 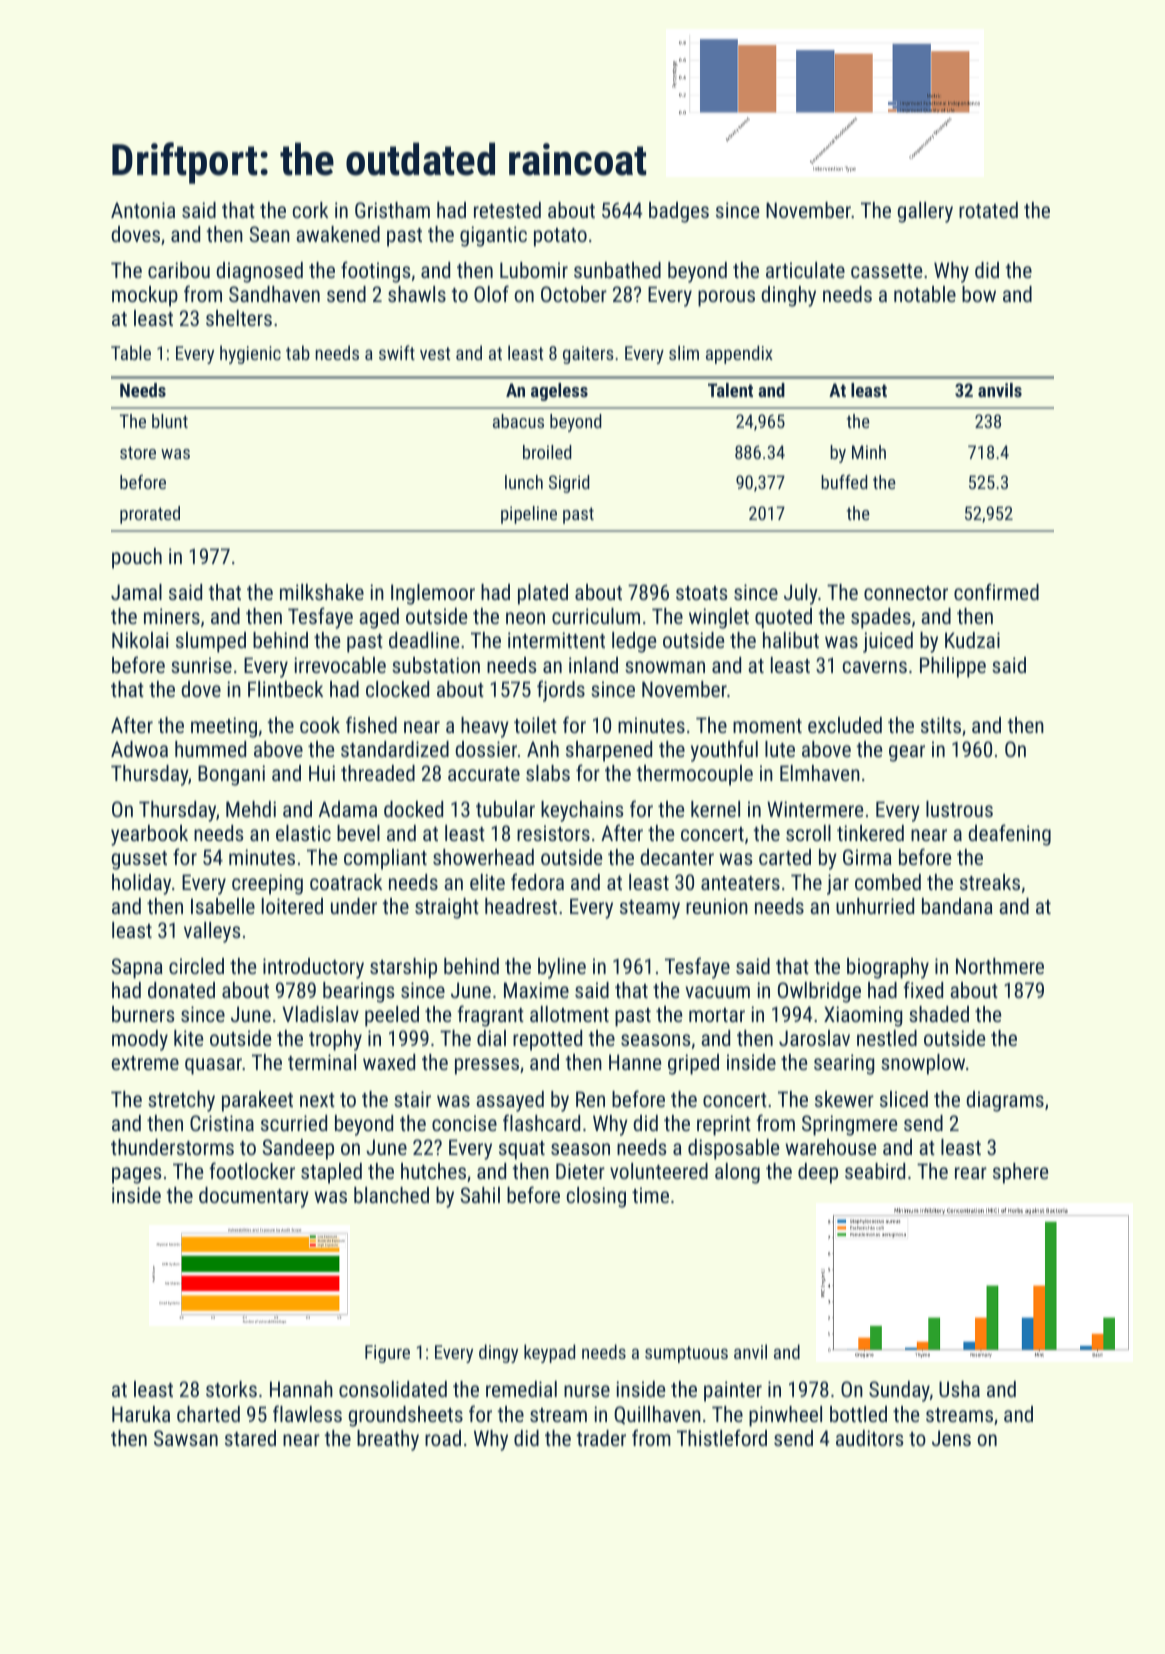 What do you see at coordinates (805, 270) in the image?
I see `articulate` at bounding box center [805, 270].
